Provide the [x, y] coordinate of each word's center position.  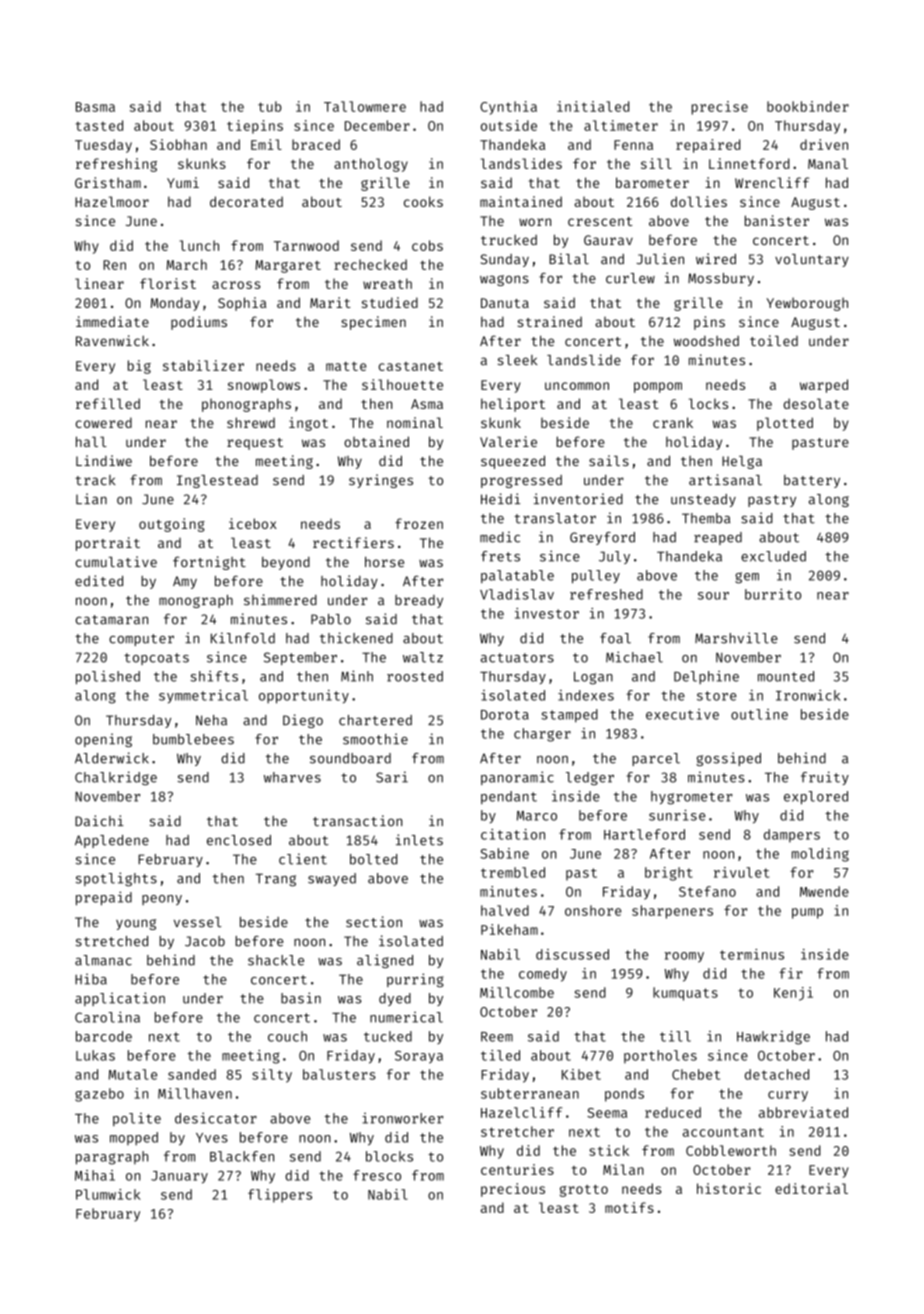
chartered [375, 720]
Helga [742, 462]
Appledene [112, 841]
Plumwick [108, 1194]
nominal [415, 422]
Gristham [108, 182]
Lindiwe [104, 460]
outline [759, 714]
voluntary [812, 260]
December [377, 125]
